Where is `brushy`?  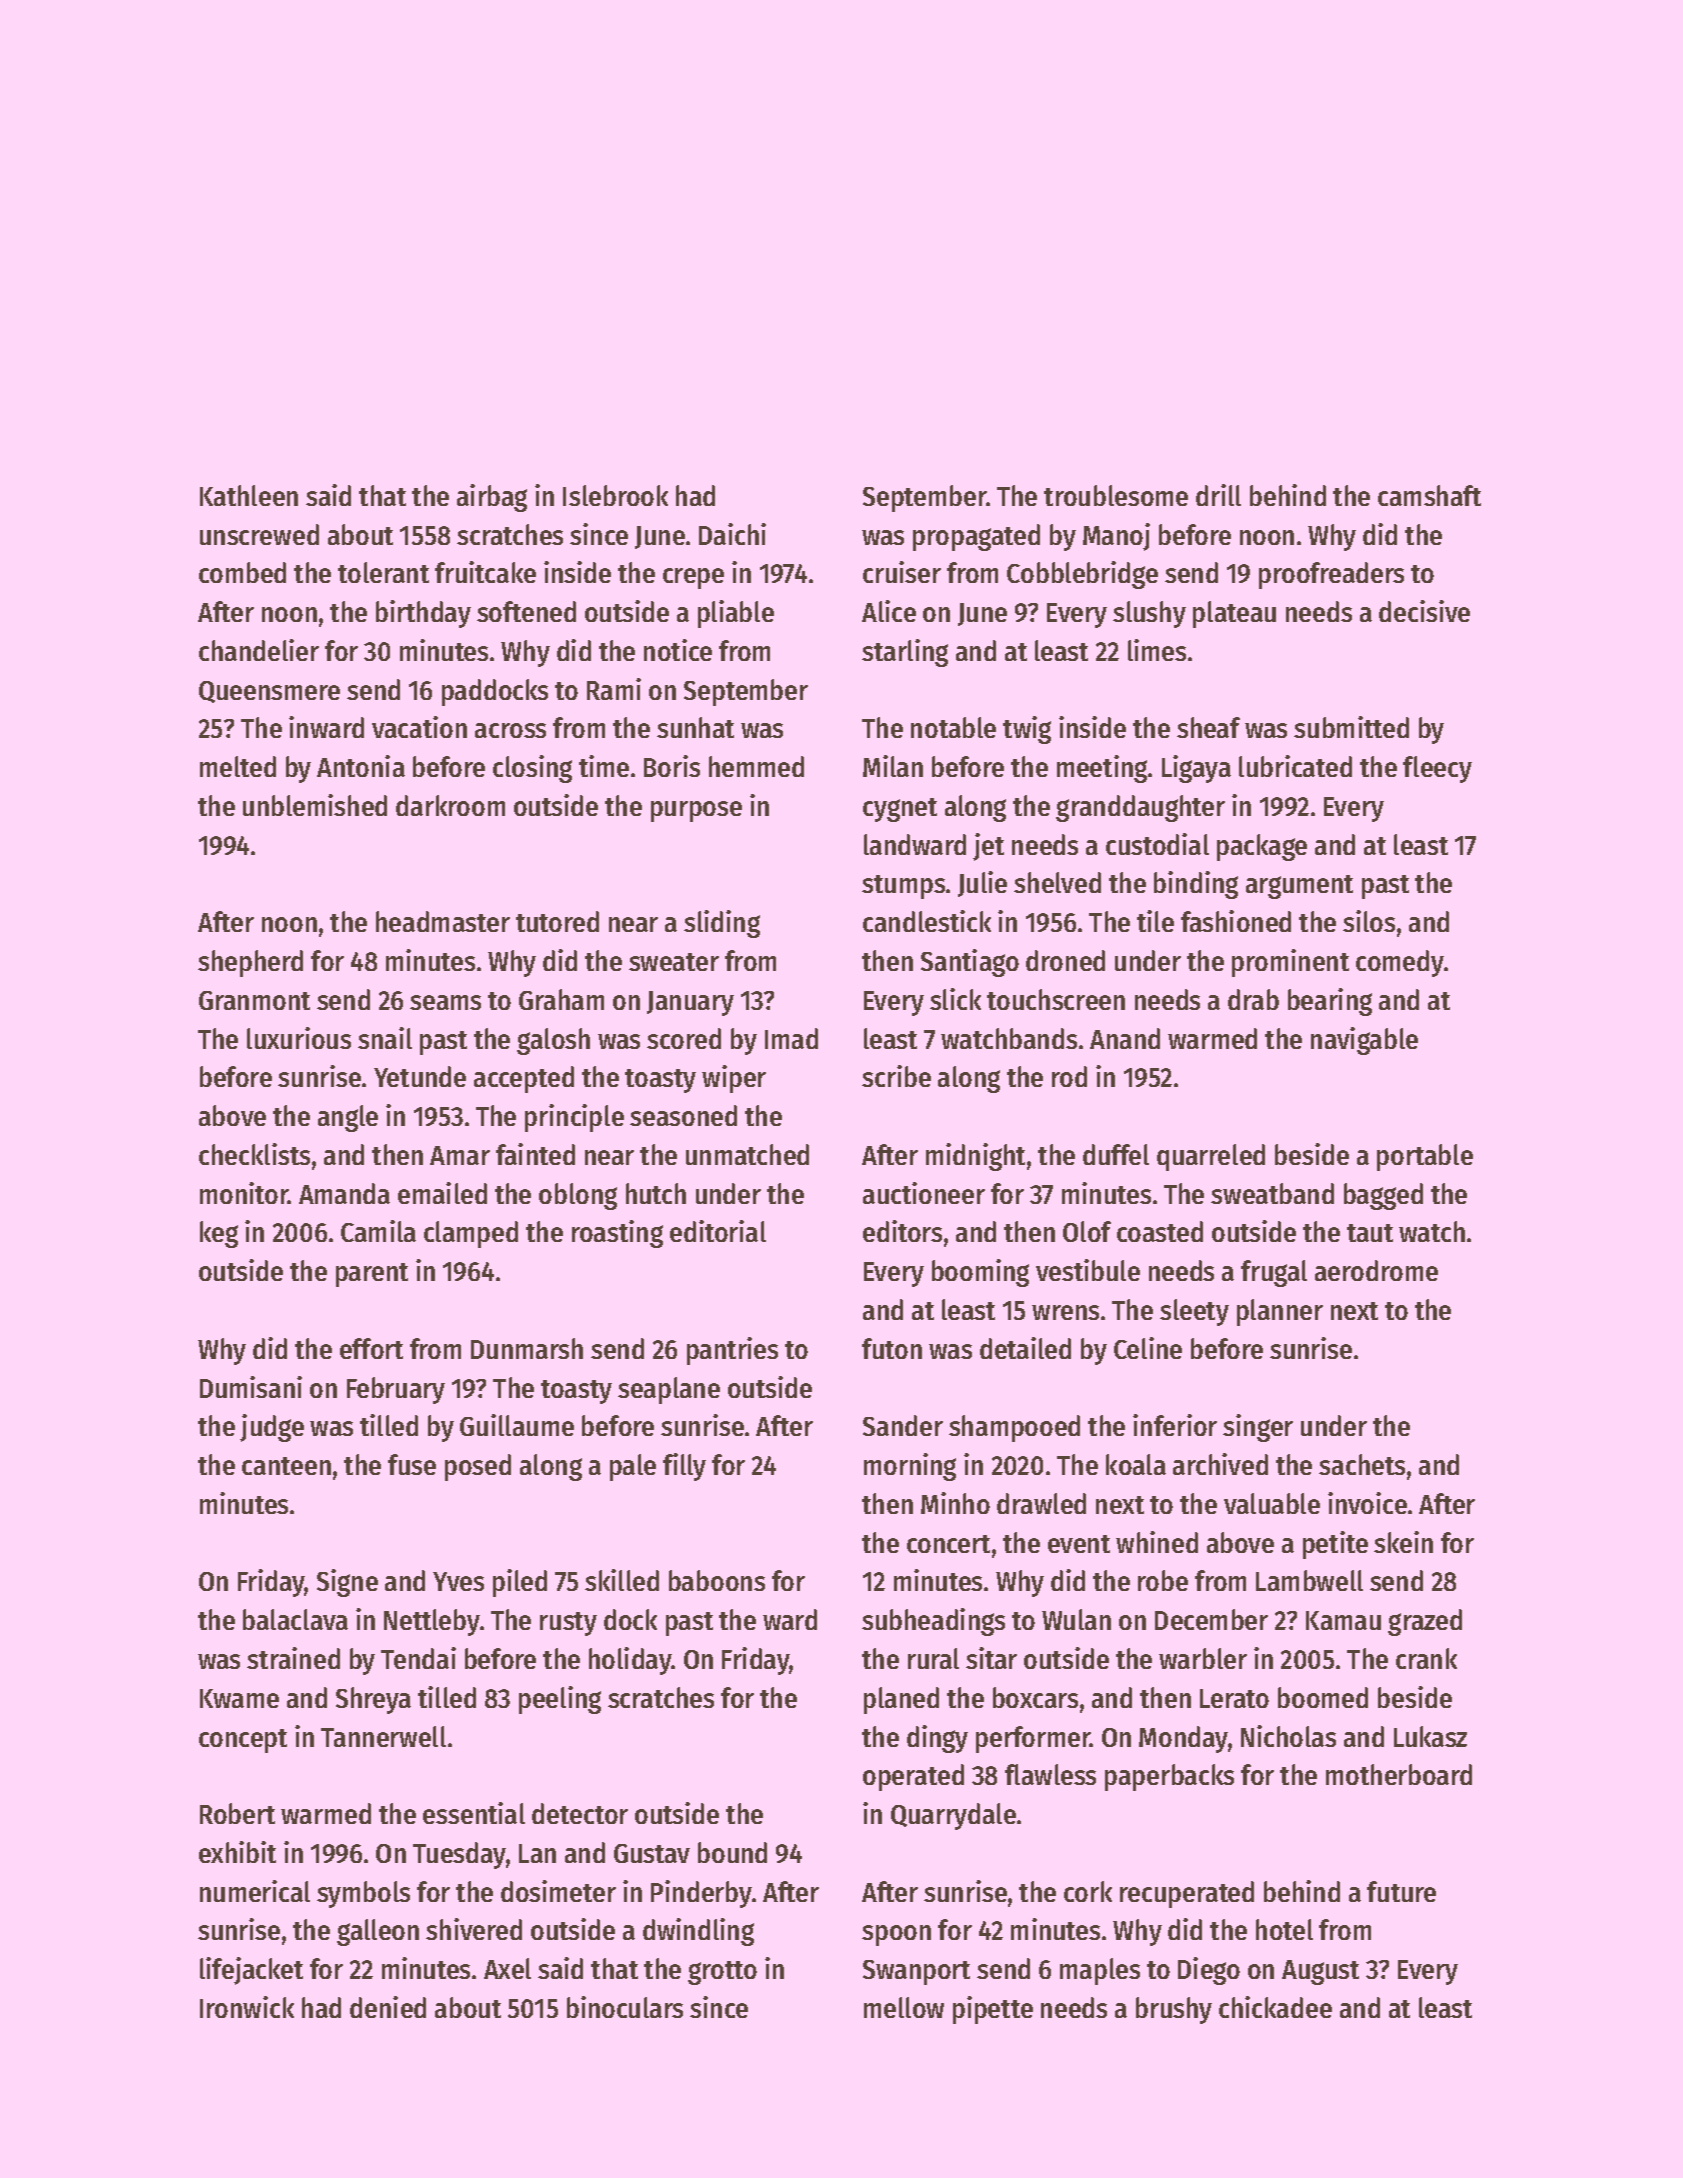 brushy is located at coordinates (1174, 2010).
